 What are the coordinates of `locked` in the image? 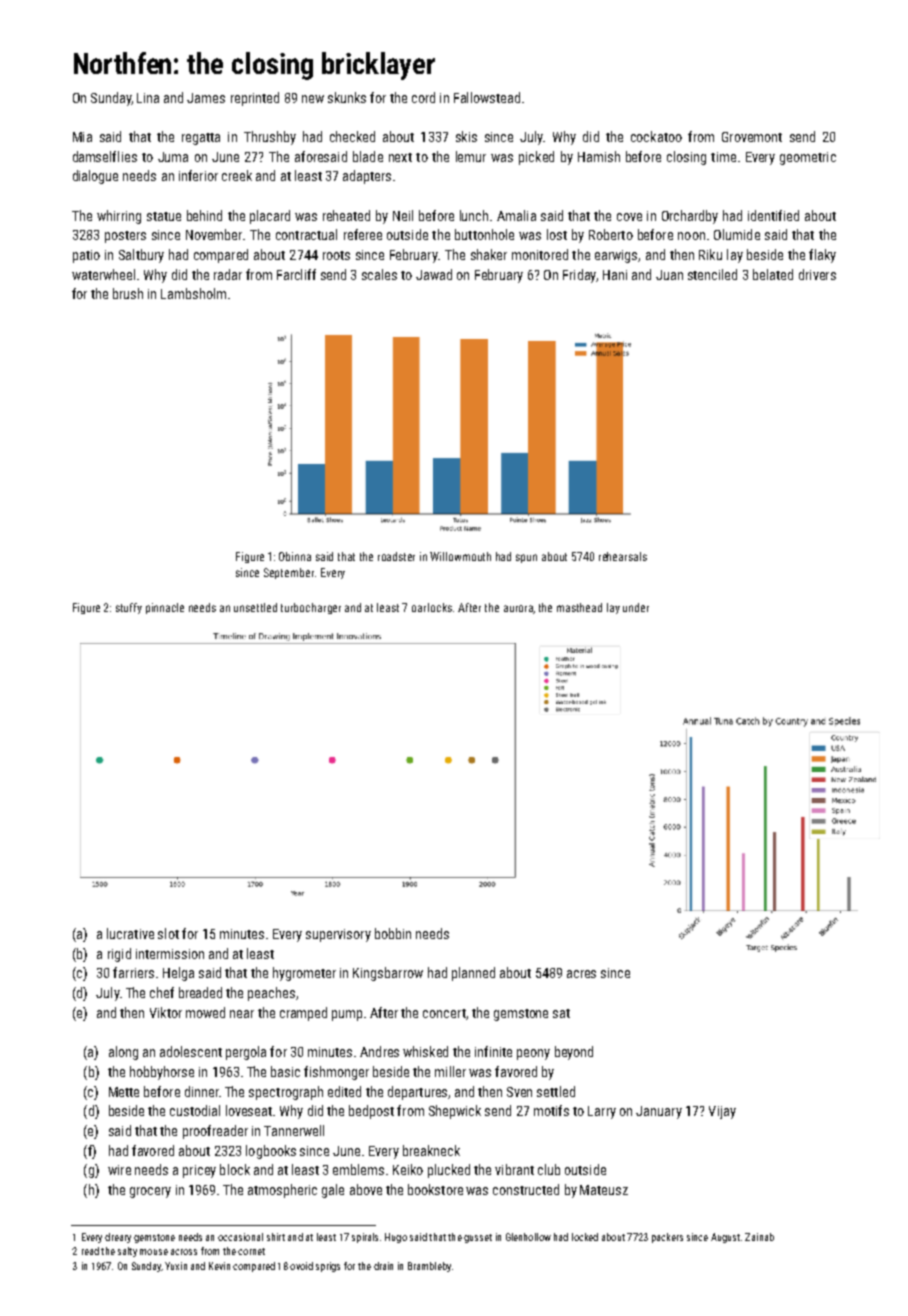 It's located at (585, 1237).
